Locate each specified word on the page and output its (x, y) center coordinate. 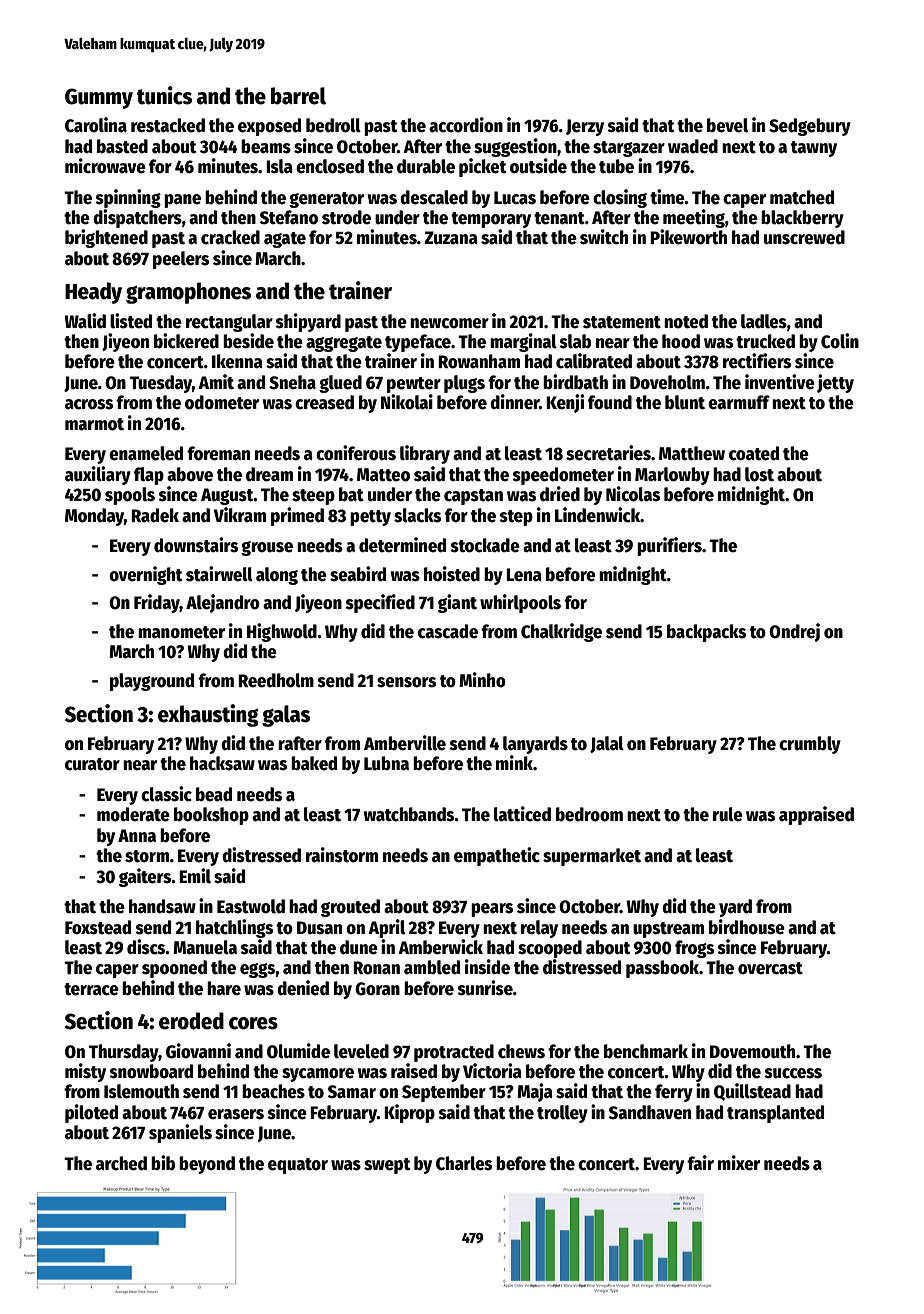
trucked (765, 341)
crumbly (810, 745)
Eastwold (251, 906)
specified (380, 603)
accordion (466, 125)
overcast (770, 968)
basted (122, 146)
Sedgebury (810, 127)
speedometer (563, 476)
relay (539, 929)
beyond (207, 1165)
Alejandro (223, 603)
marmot (94, 424)
